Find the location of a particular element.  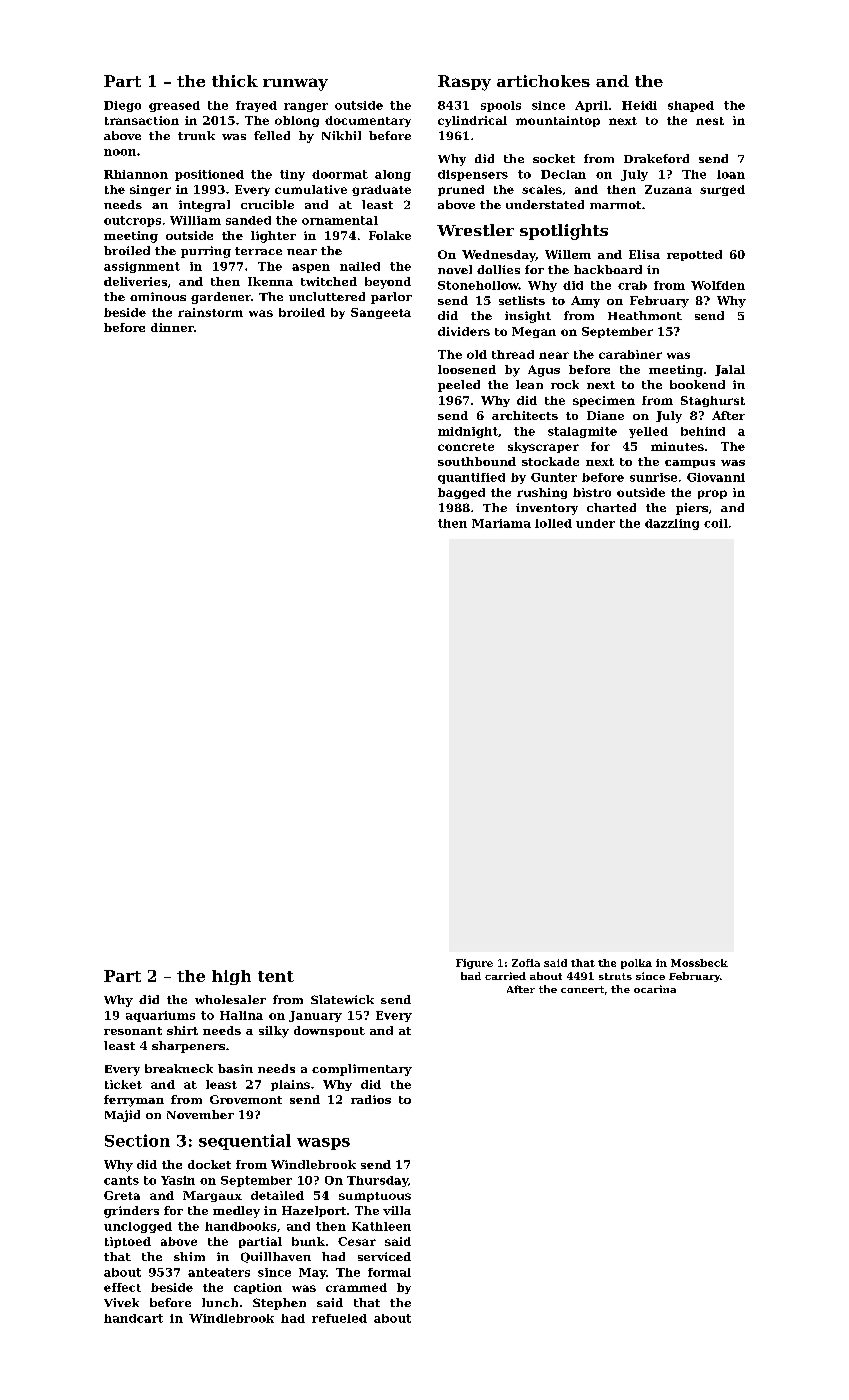

Stonehollow is located at coordinates (478, 285).
